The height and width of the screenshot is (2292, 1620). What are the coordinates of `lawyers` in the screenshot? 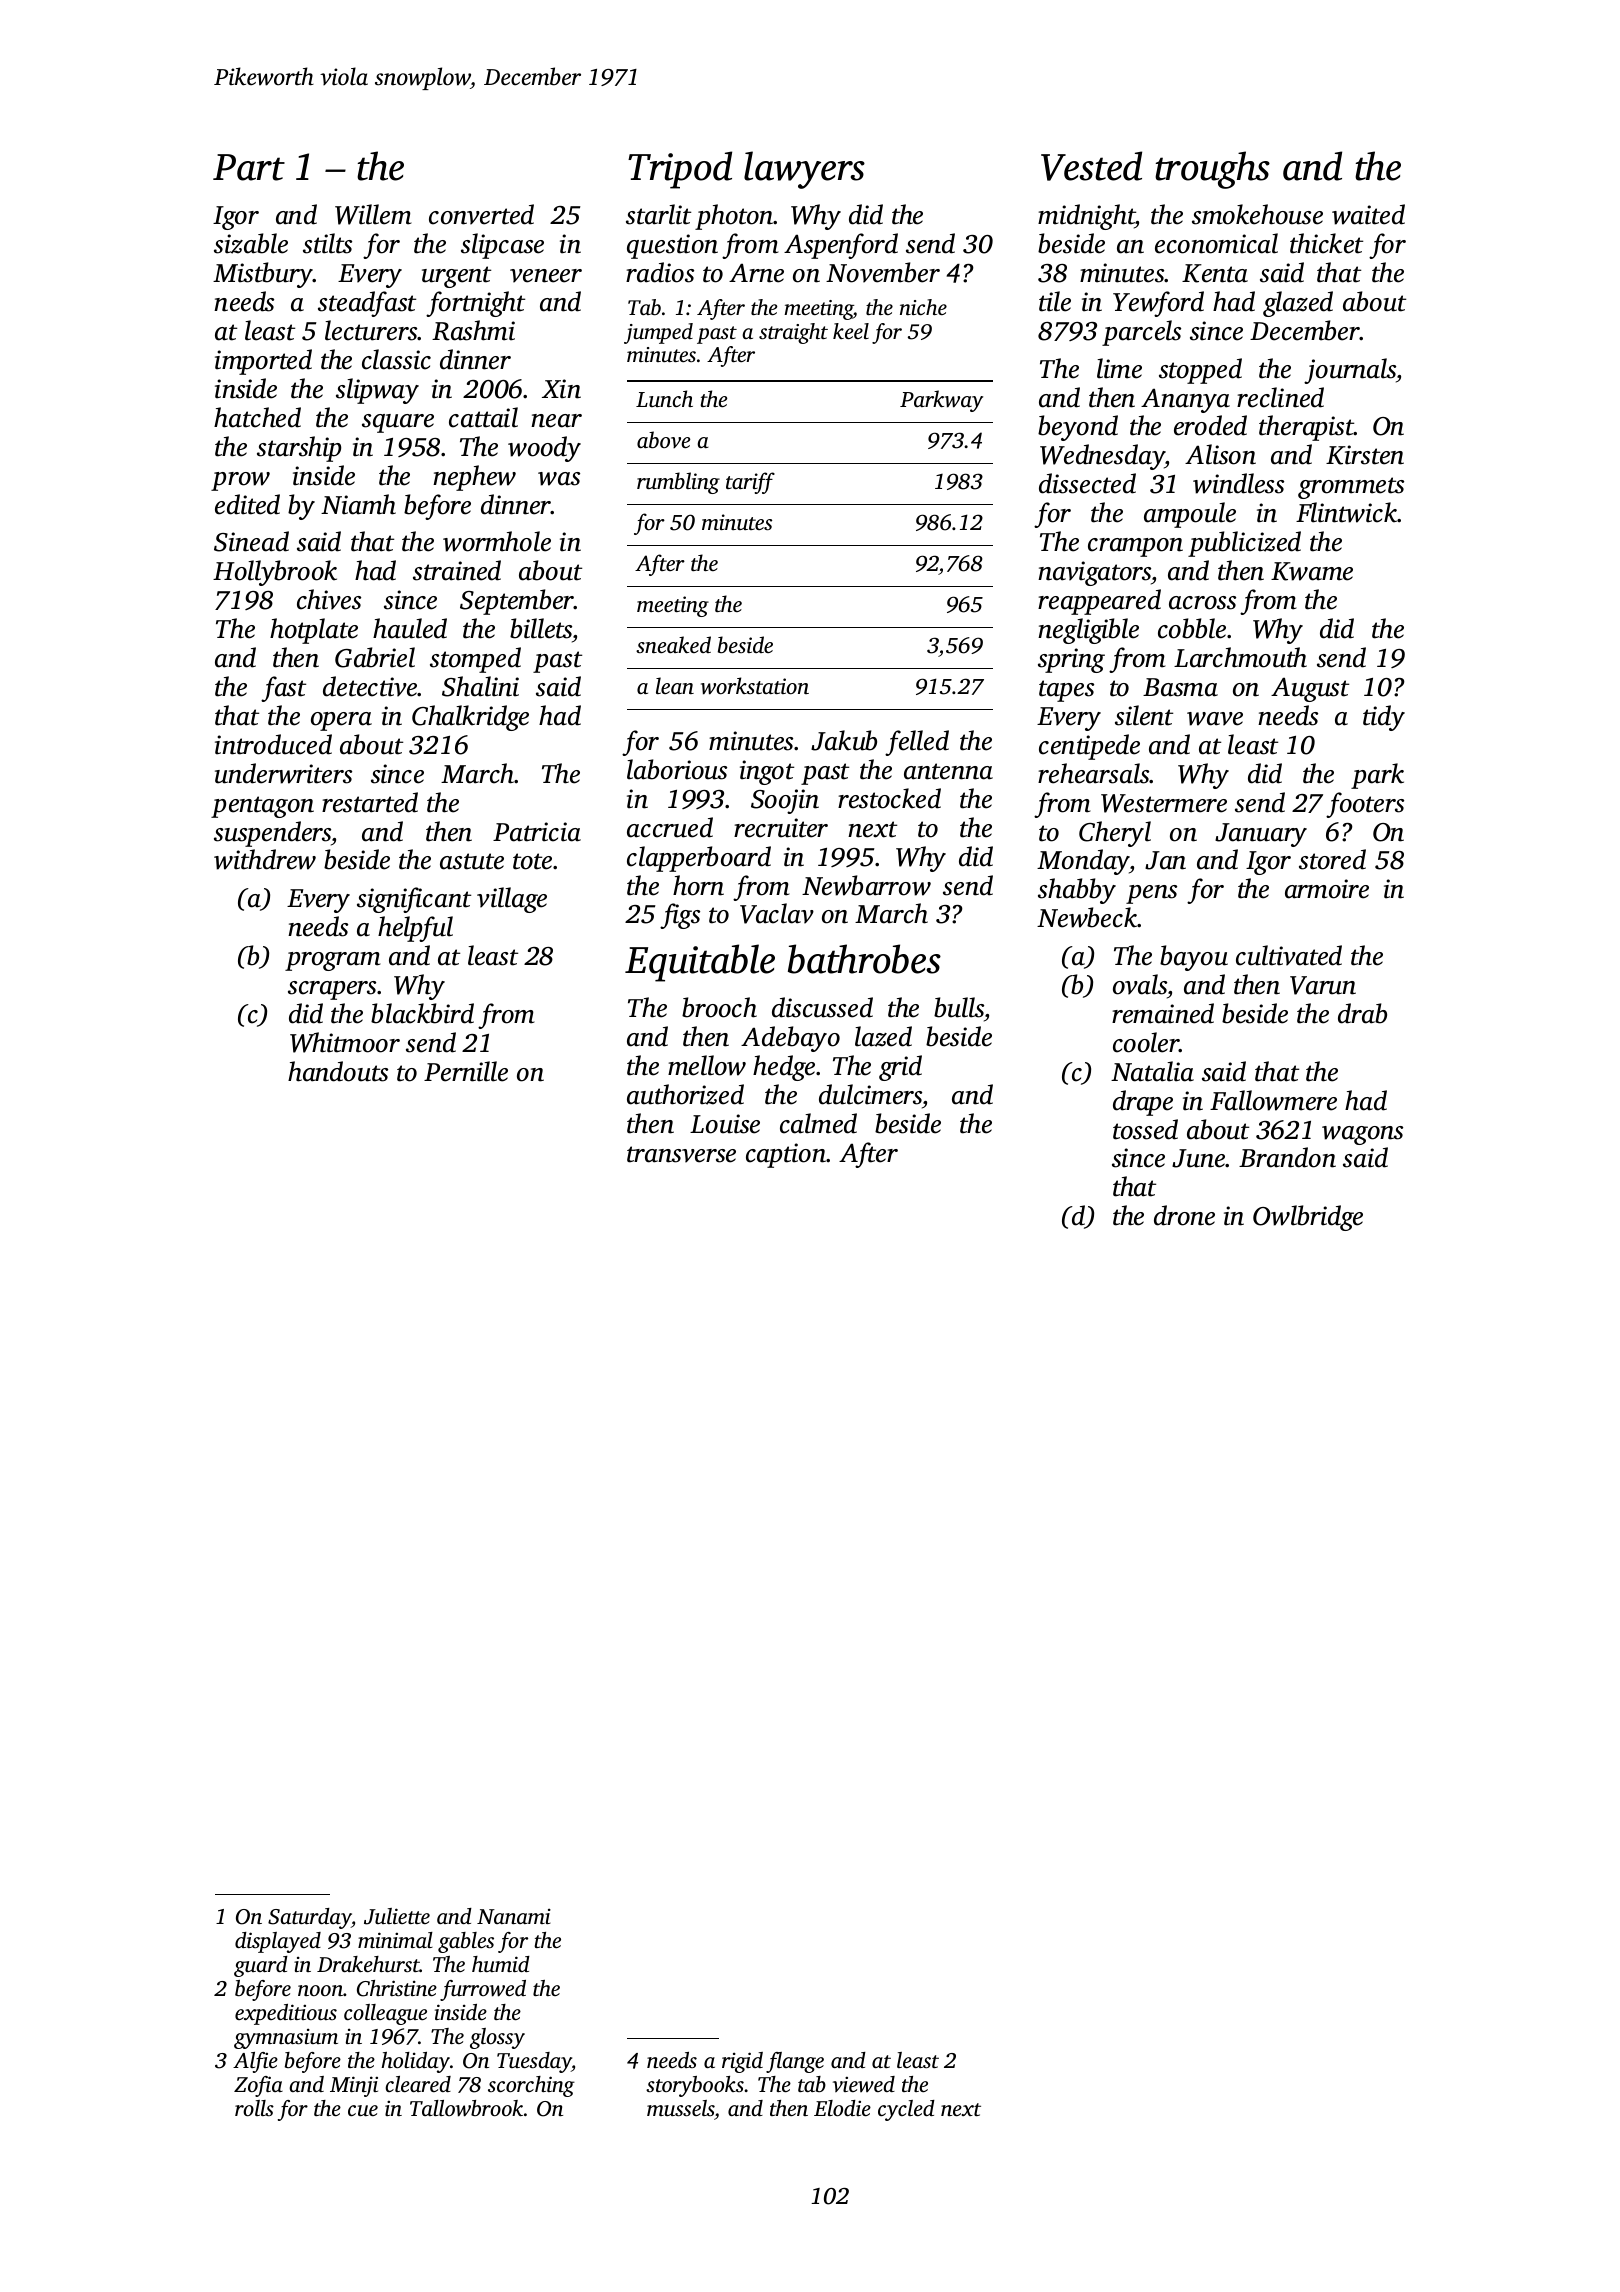 It's located at (804, 170).
